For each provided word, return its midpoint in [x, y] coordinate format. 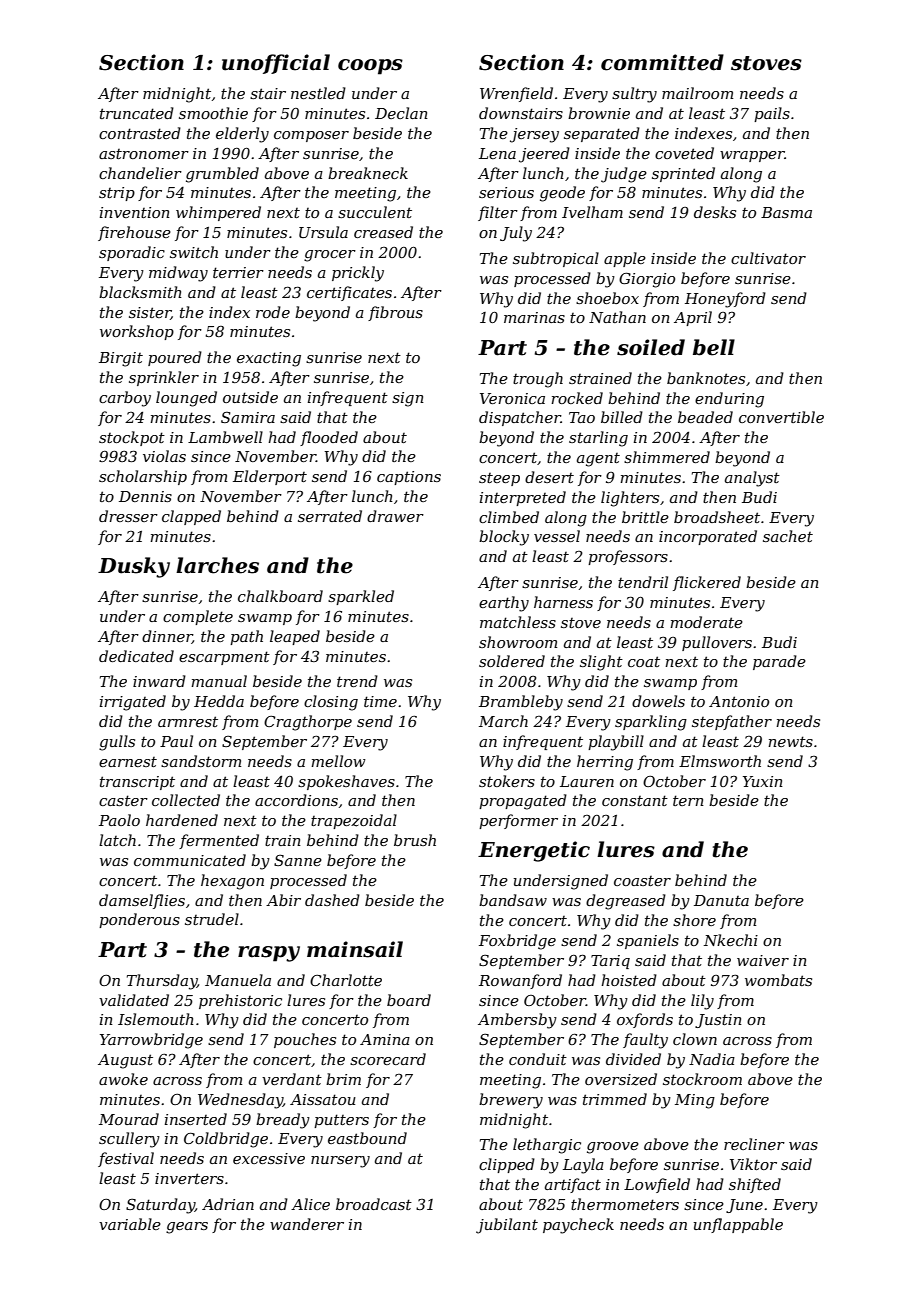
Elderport [270, 477]
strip [117, 194]
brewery [511, 1101]
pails [772, 114]
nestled [318, 93]
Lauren [587, 781]
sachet [788, 536]
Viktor [753, 1164]
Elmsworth [720, 761]
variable [130, 1224]
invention [135, 212]
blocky [504, 538]
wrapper [752, 156]
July [516, 234]
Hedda [219, 701]
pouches [305, 1040]
